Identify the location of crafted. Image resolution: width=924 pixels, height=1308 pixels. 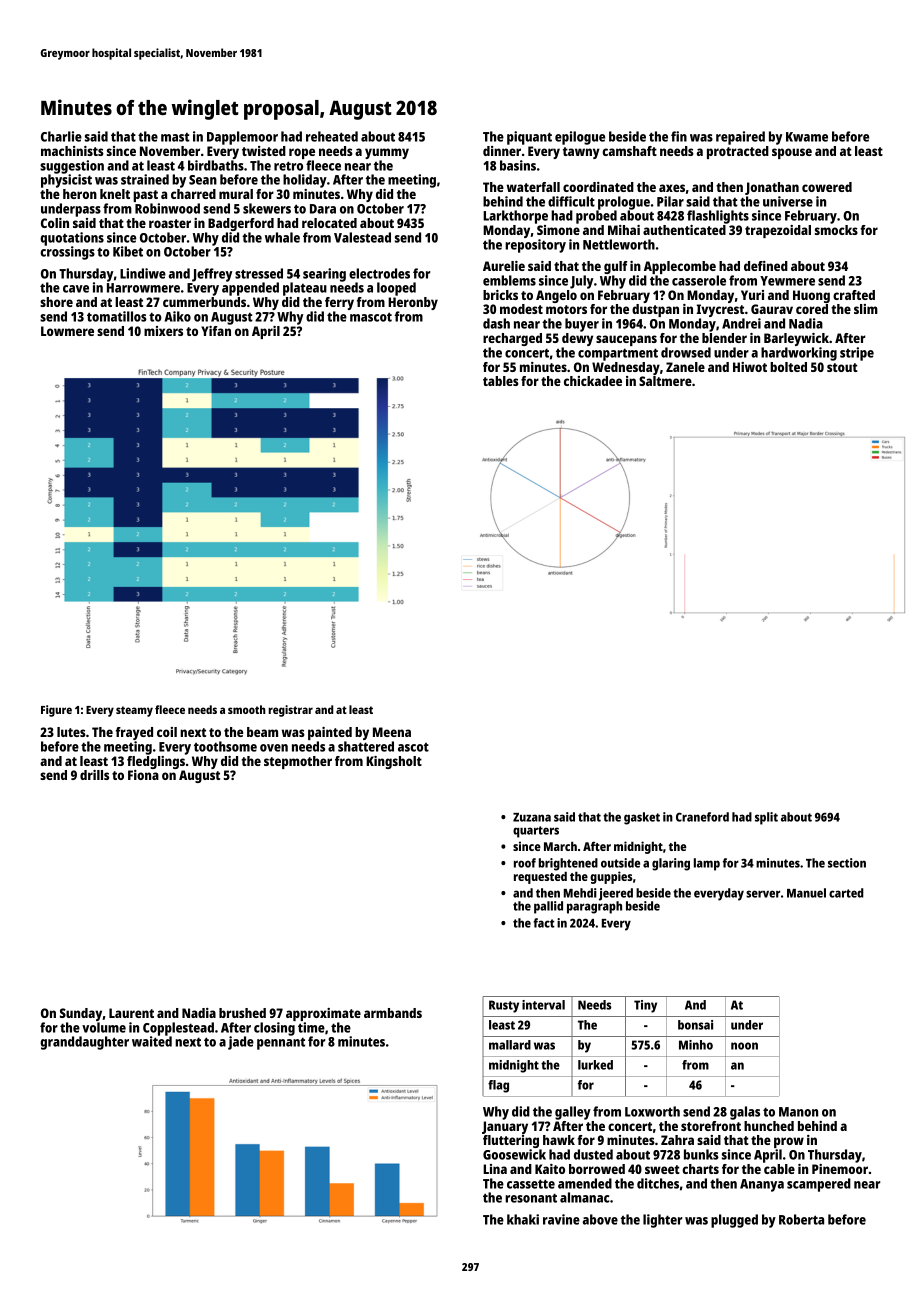
(854, 295).
